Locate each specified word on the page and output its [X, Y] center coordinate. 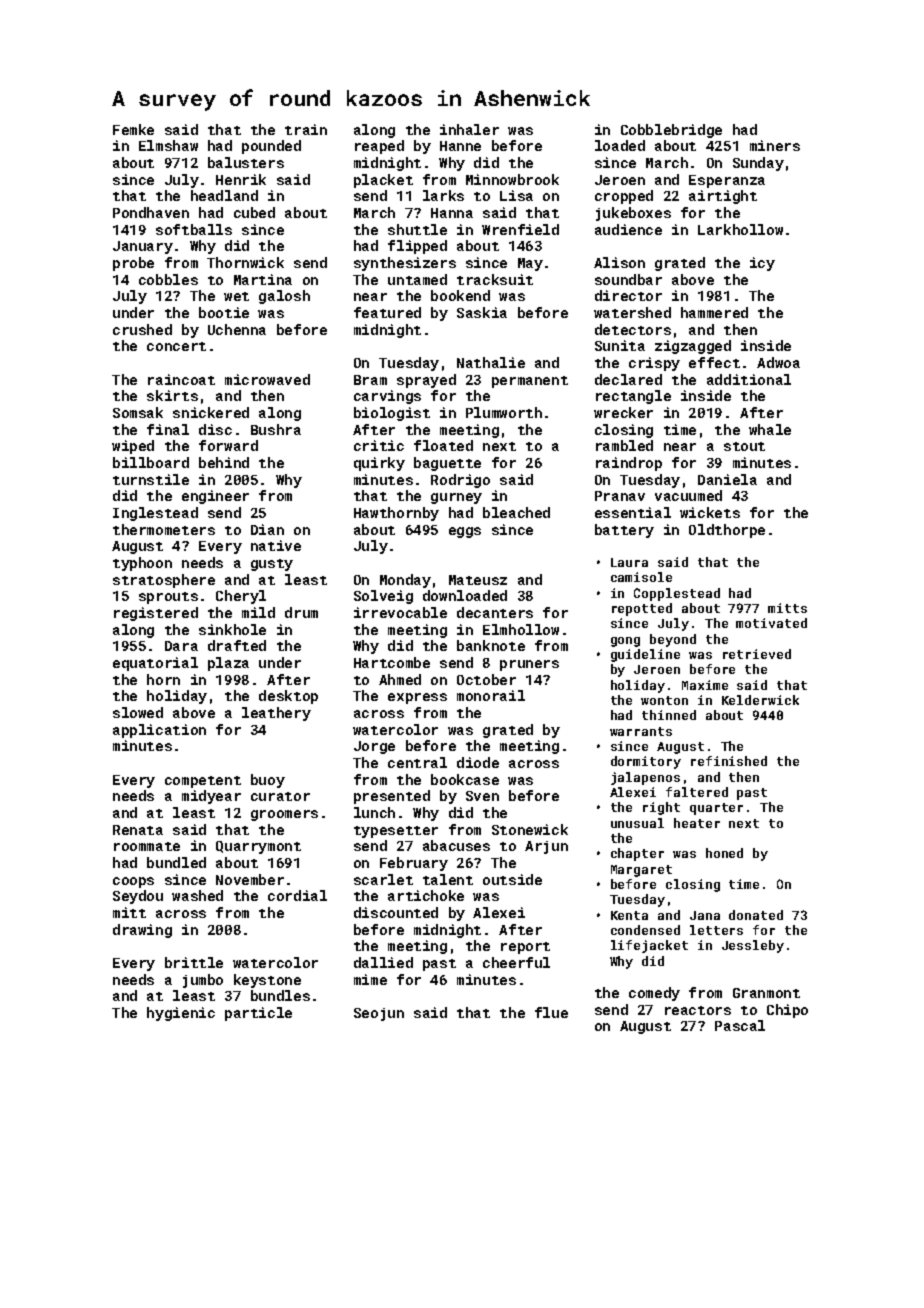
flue [551, 1012]
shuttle [417, 229]
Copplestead [677, 594]
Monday [405, 581]
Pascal [740, 1025]
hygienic [181, 1014]
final [168, 429]
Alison [619, 262]
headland [224, 195]
